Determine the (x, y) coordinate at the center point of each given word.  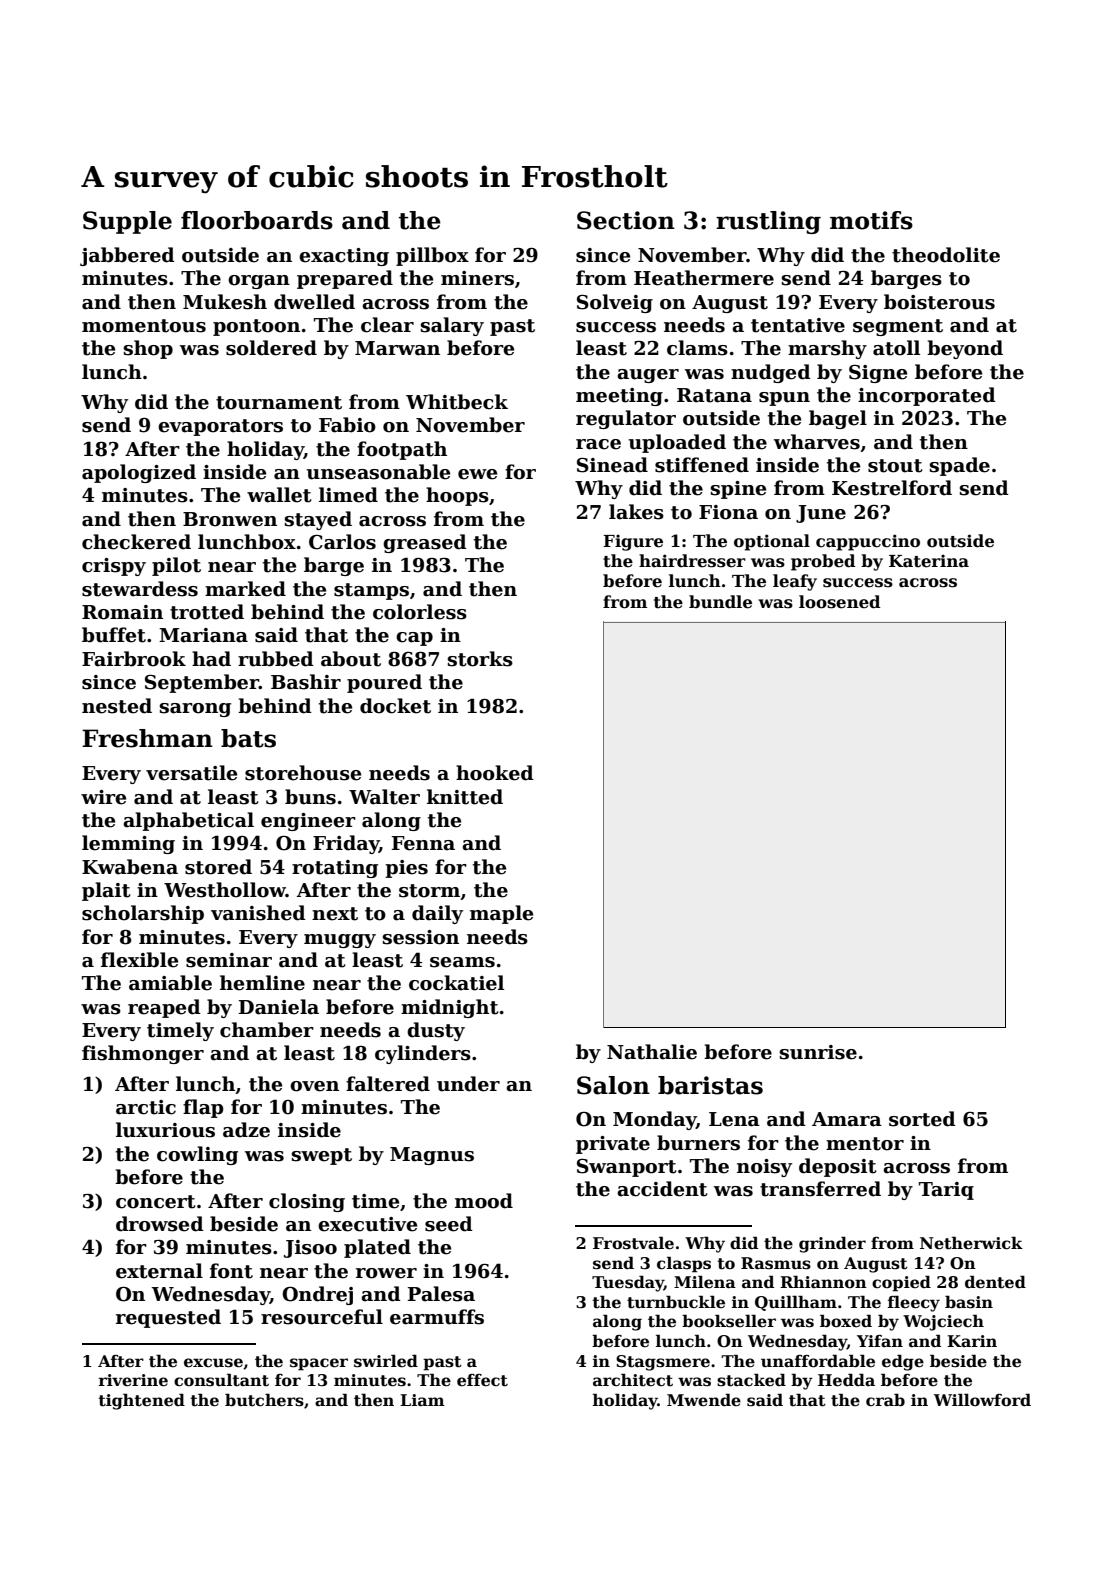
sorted (922, 1119)
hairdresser (692, 561)
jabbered (127, 256)
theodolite (946, 255)
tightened (141, 1401)
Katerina (929, 561)
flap (203, 1108)
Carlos (342, 542)
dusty (436, 1031)
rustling (768, 222)
